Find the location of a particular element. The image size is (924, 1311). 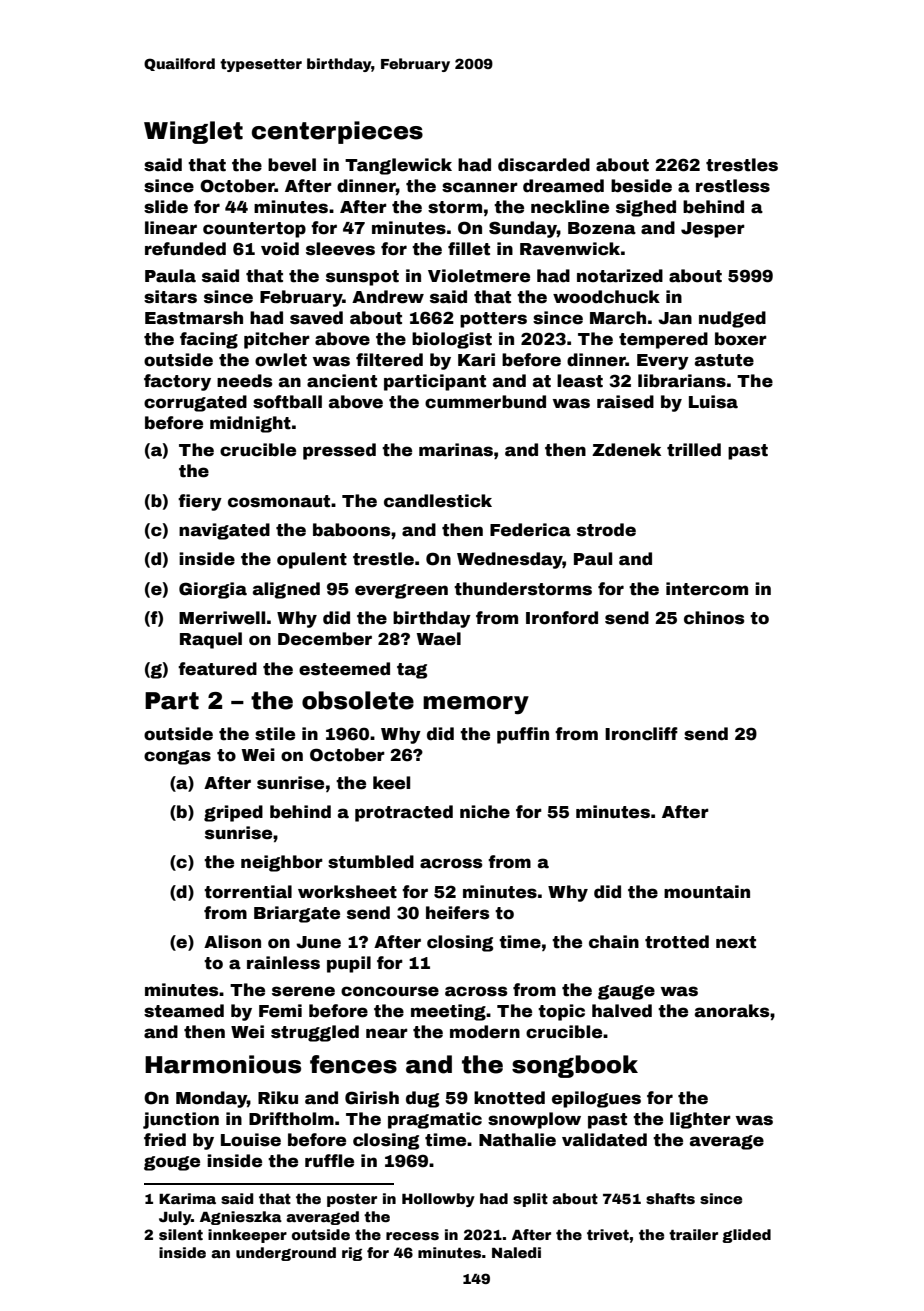

Tanglewick is located at coordinates (398, 166).
